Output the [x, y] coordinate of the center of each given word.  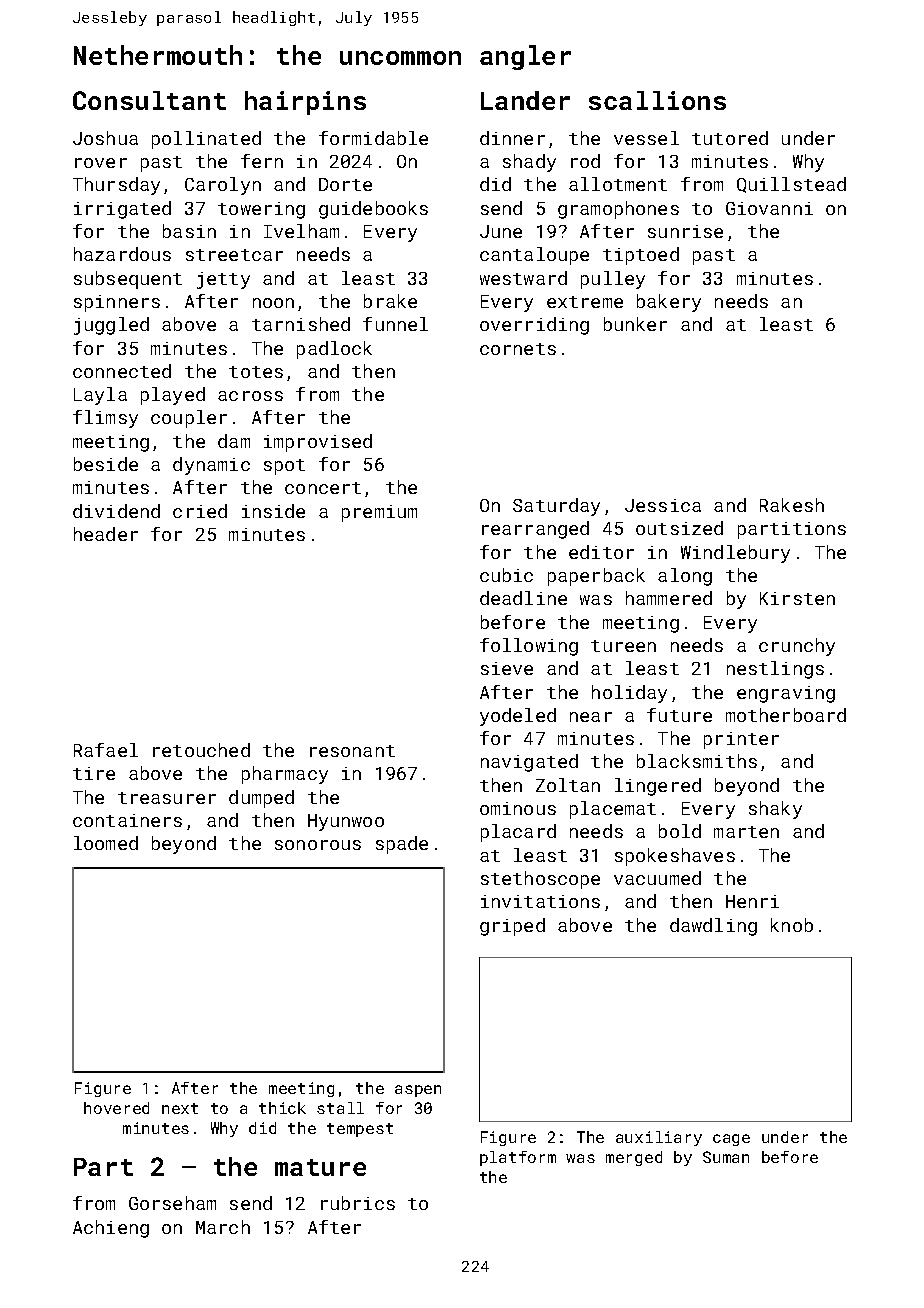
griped [512, 927]
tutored [730, 138]
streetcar [234, 255]
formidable [373, 138]
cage [731, 1140]
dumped [261, 799]
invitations [540, 901]
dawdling [713, 927]
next [180, 1108]
